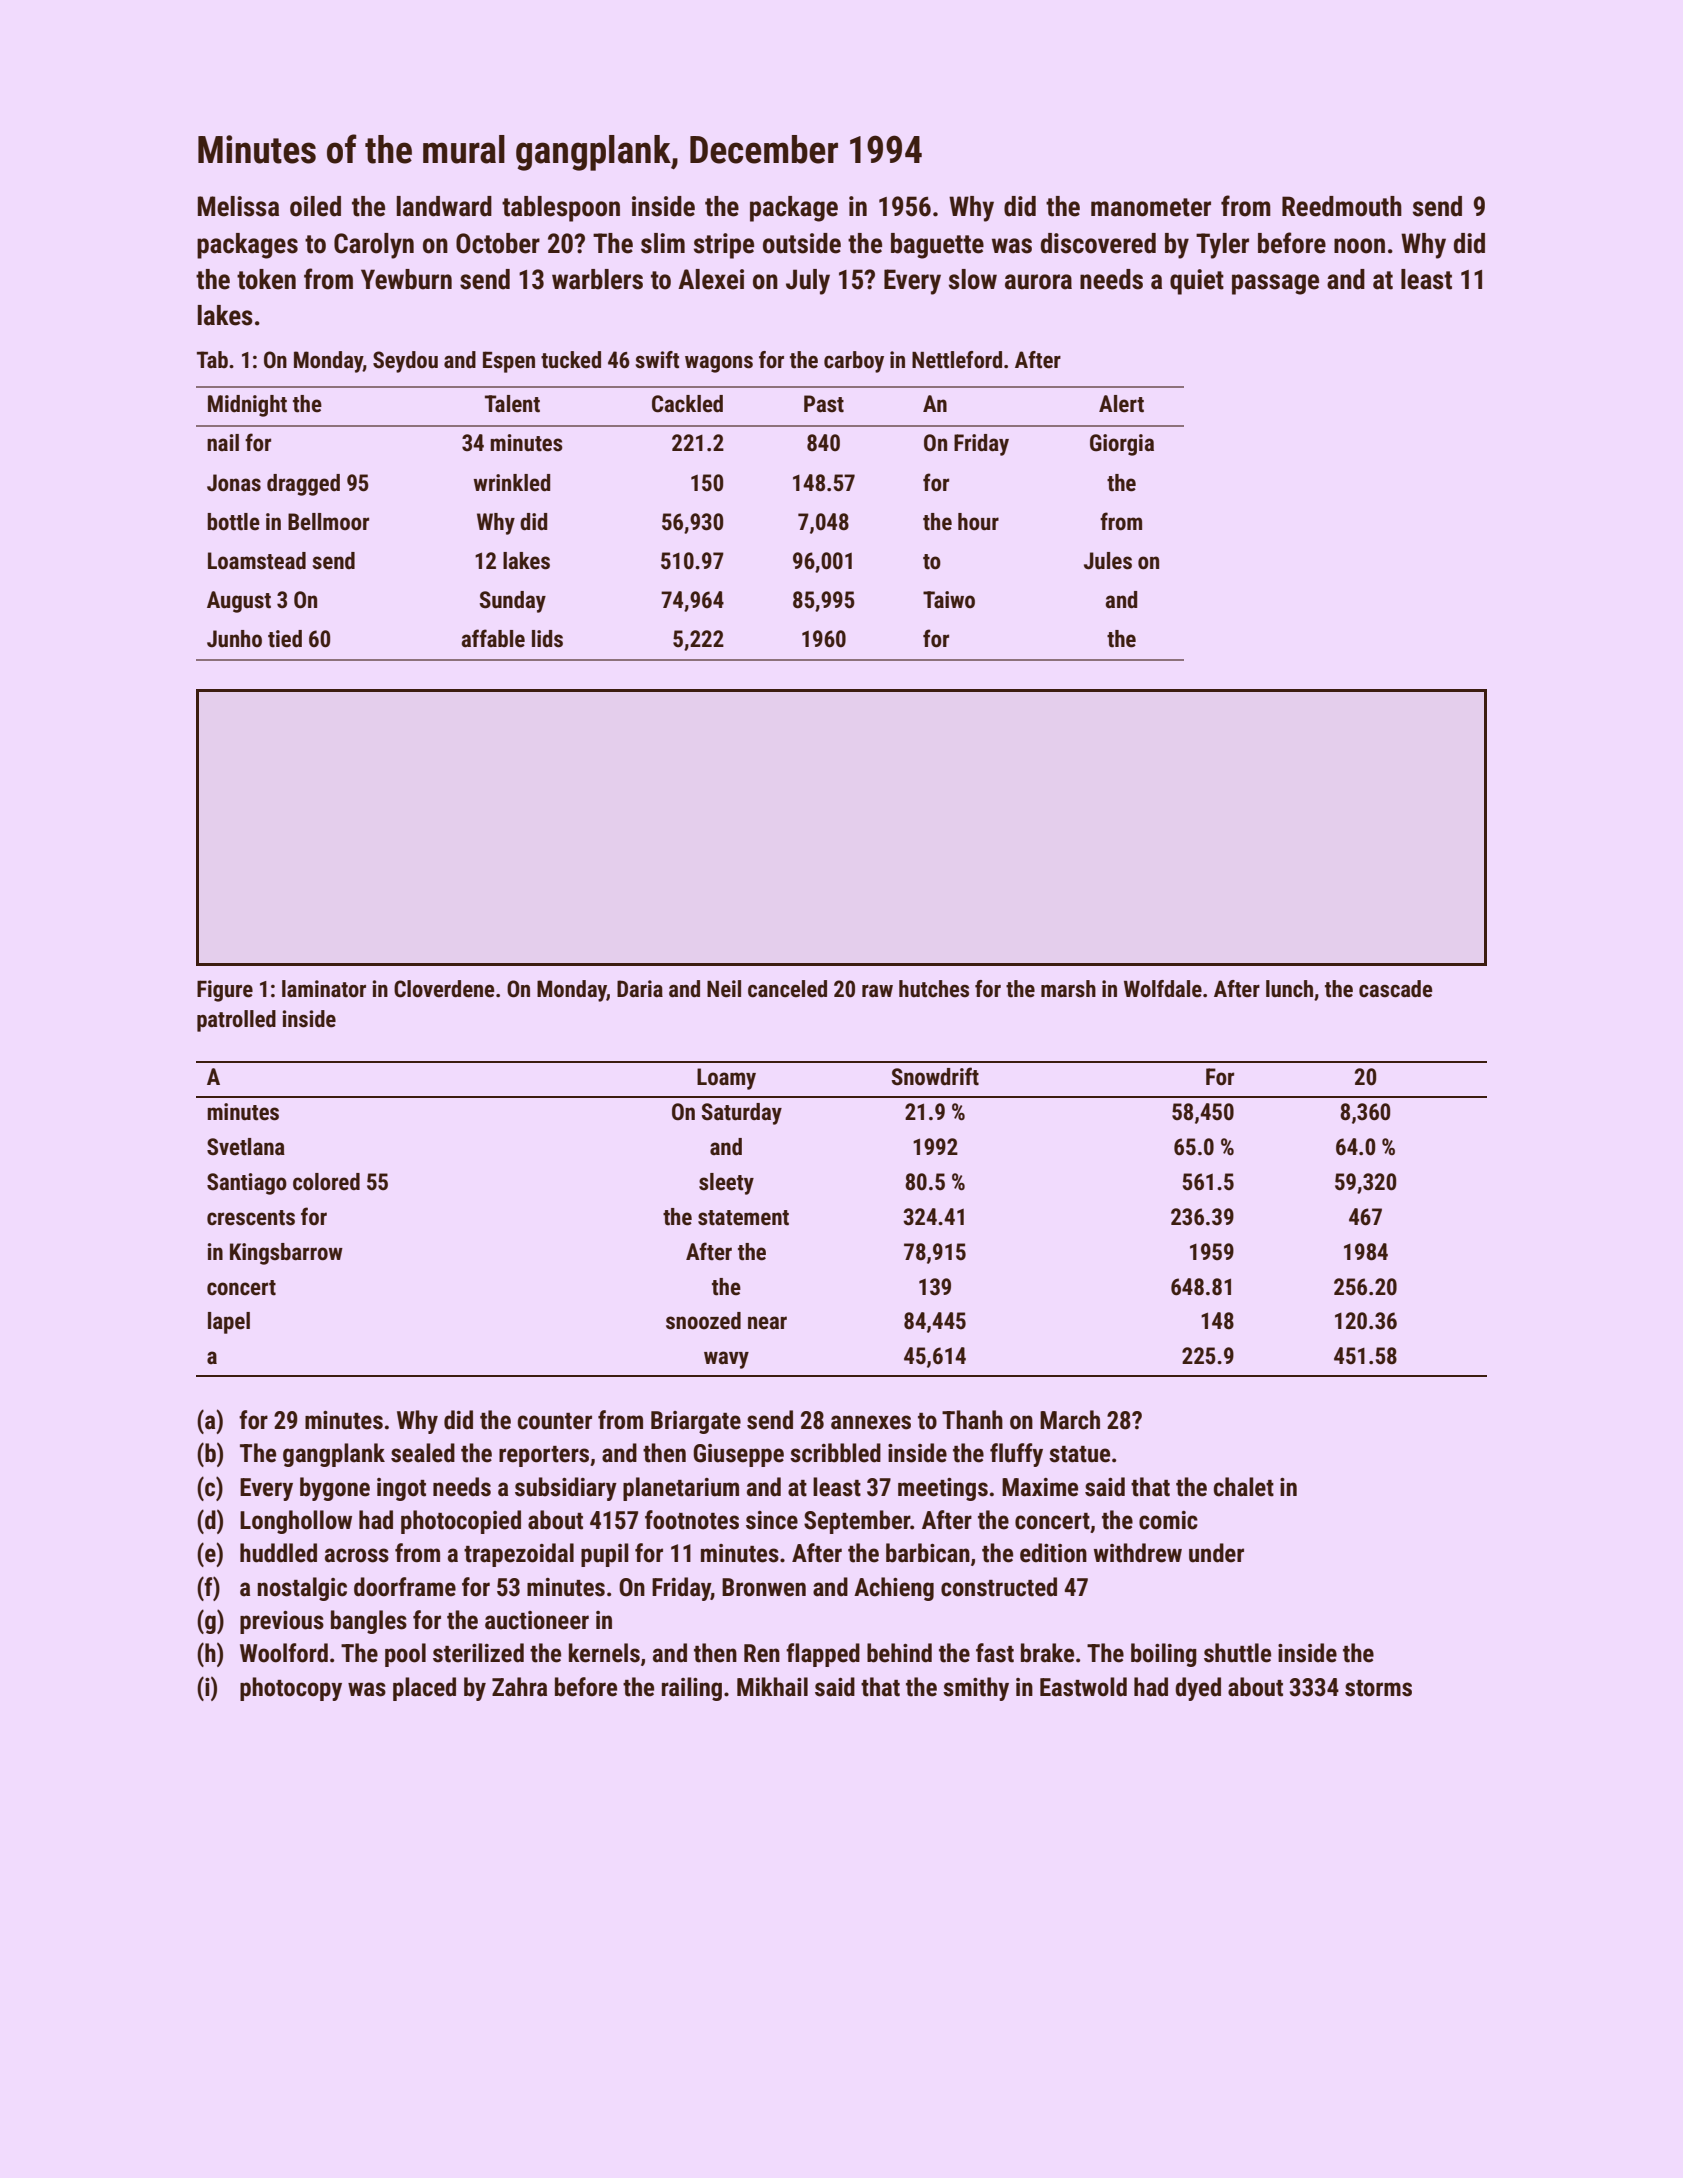  Describe the element at coordinates (1244, 1487) in the screenshot. I see `chalet` at that location.
